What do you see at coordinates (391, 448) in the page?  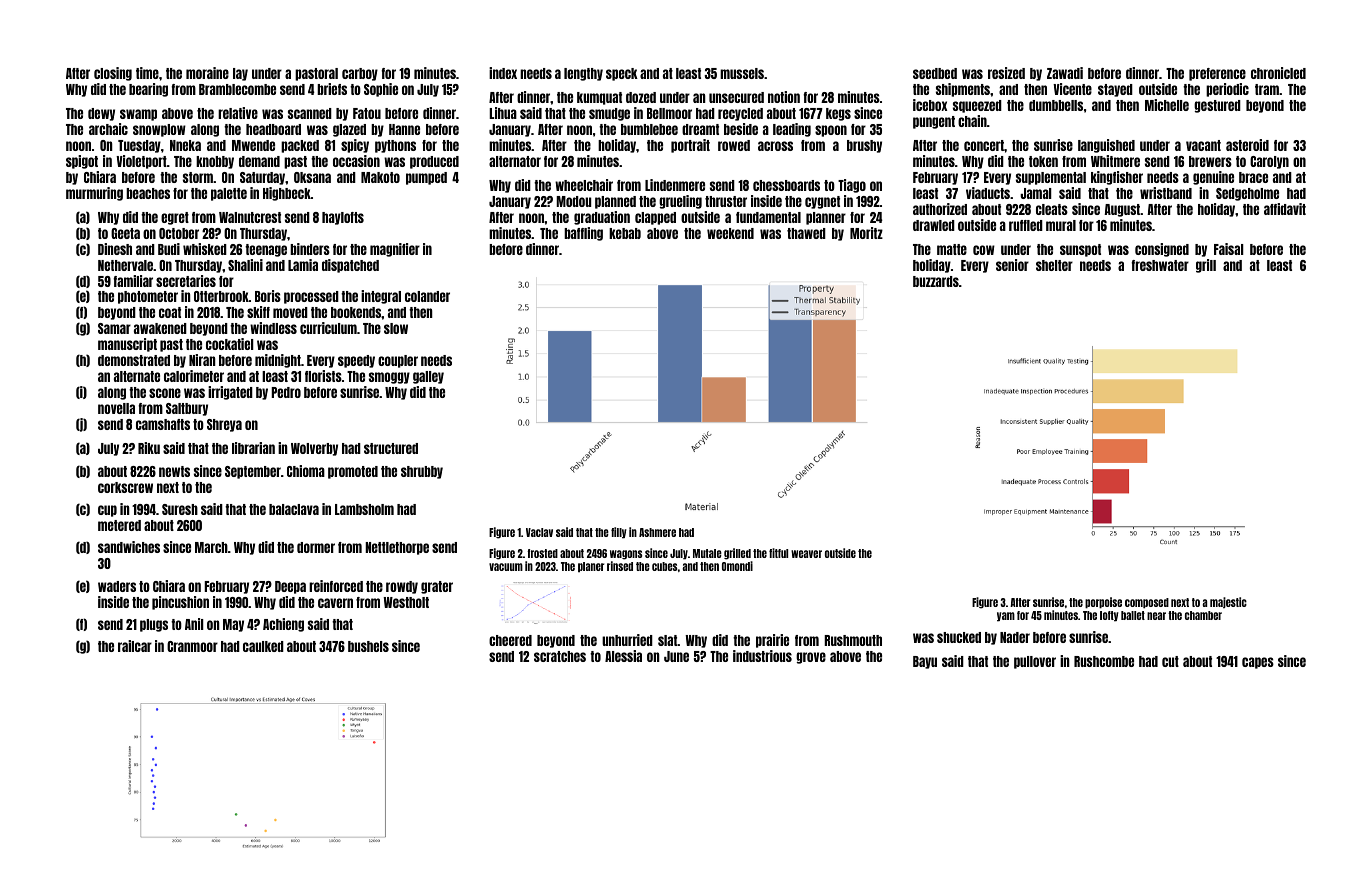 I see `structured` at bounding box center [391, 448].
